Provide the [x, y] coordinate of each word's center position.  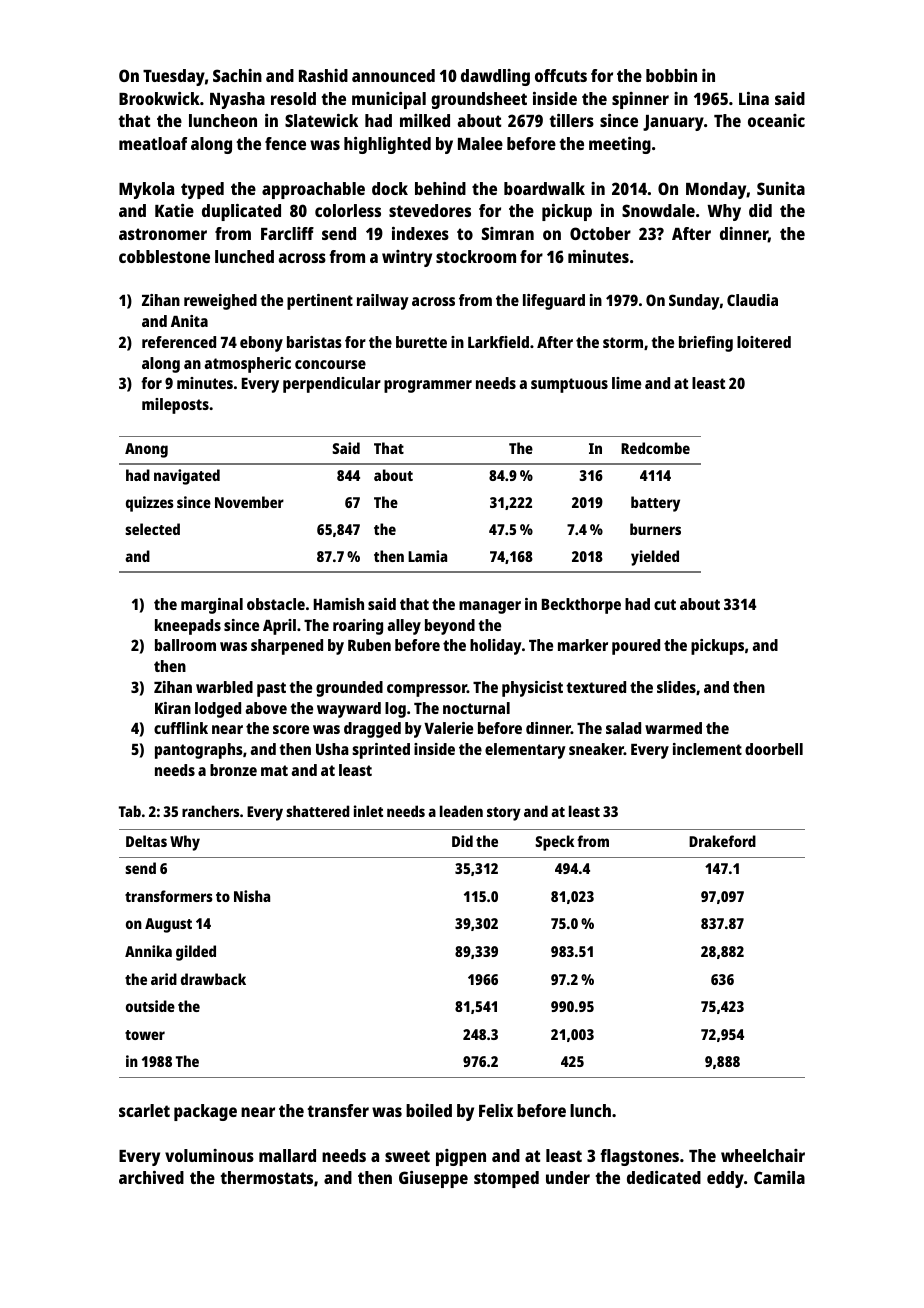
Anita [189, 321]
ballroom [185, 645]
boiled [429, 1110]
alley [404, 627]
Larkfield [498, 342]
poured [636, 647]
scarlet [144, 1110]
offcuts [561, 75]
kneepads [188, 627]
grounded [349, 689]
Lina [754, 98]
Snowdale [658, 210]
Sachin [237, 75]
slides [676, 687]
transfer [338, 1110]
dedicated [664, 1177]
